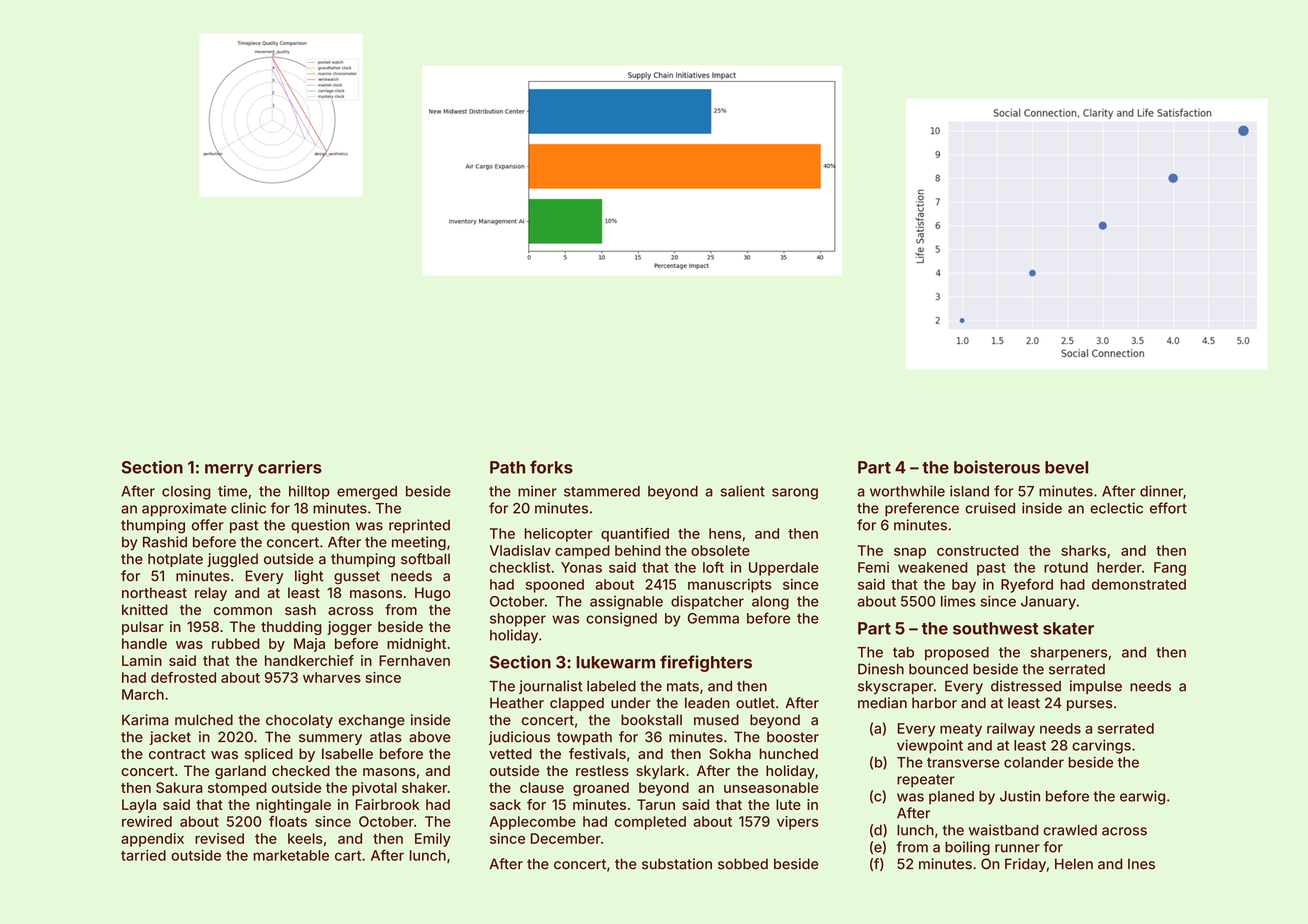  Describe the element at coordinates (518, 620) in the document. I see `shopper` at that location.
